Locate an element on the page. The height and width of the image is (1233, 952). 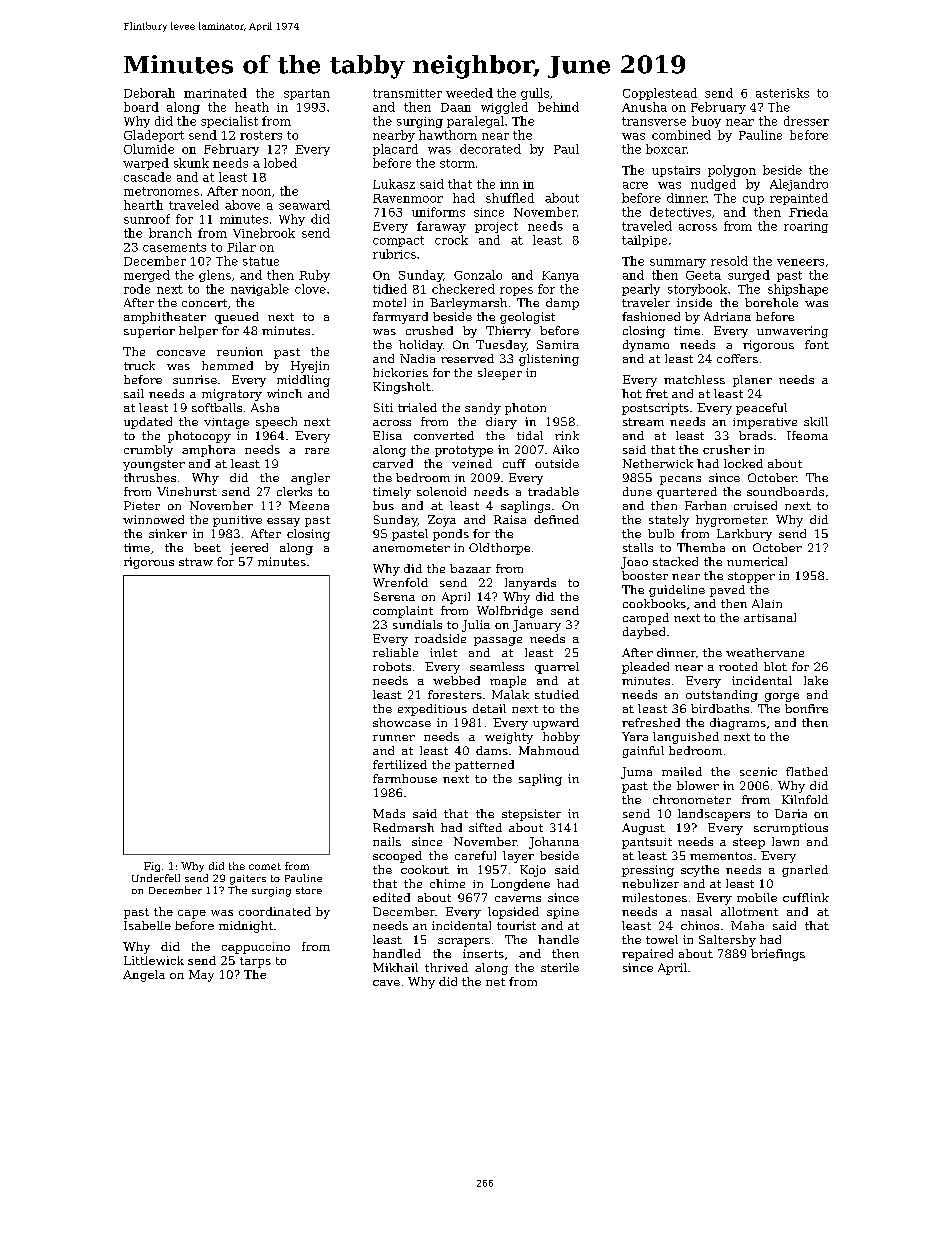
gulls is located at coordinates (535, 94).
